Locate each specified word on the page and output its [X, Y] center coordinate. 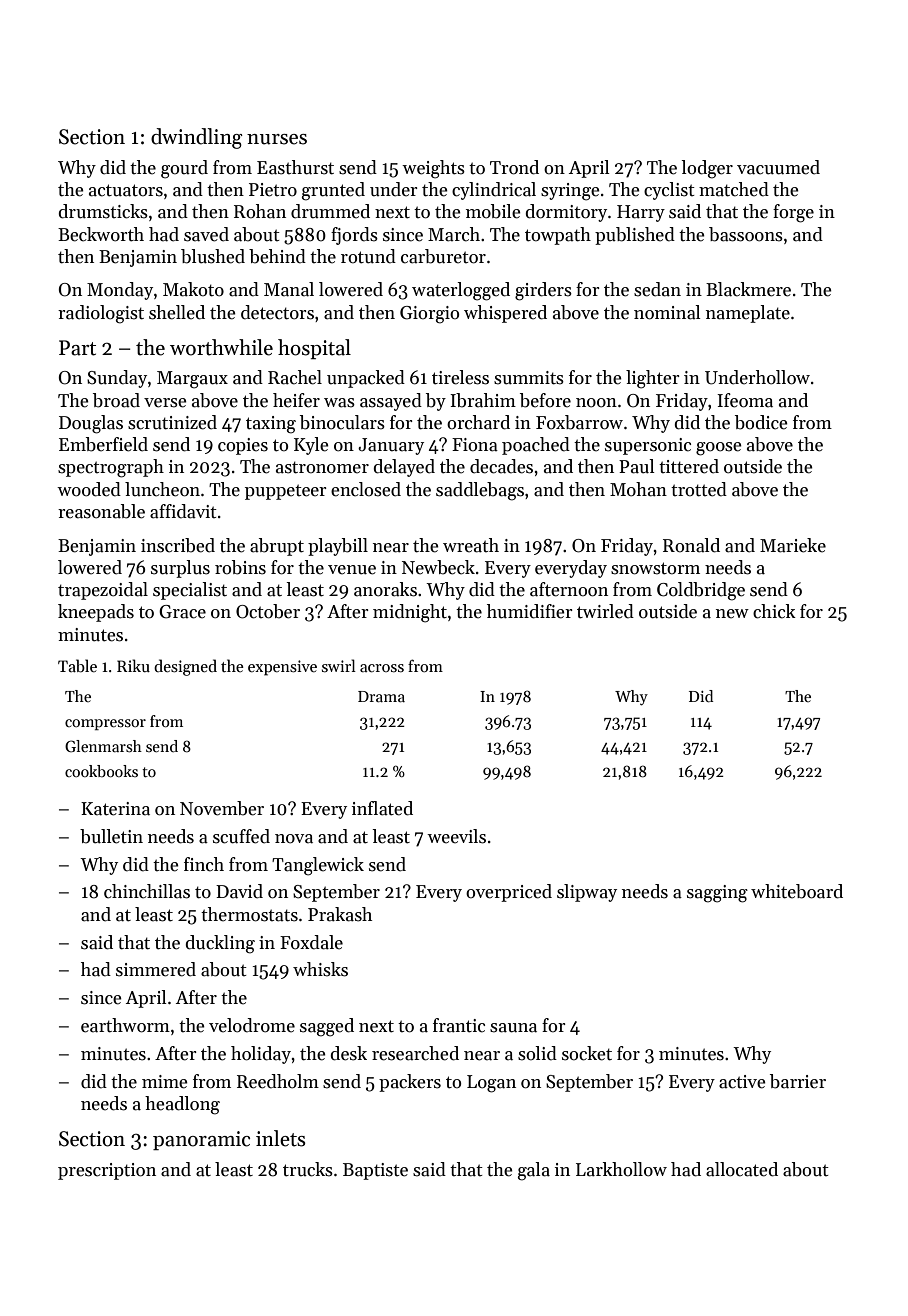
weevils [456, 836]
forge [793, 213]
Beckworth [101, 234]
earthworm [125, 1025]
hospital [314, 349]
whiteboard [797, 891]
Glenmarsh [103, 746]
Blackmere [748, 289]
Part [77, 348]
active [742, 1082]
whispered [505, 314]
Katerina [115, 809]
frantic [459, 1025]
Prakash [340, 914]
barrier [798, 1081]
